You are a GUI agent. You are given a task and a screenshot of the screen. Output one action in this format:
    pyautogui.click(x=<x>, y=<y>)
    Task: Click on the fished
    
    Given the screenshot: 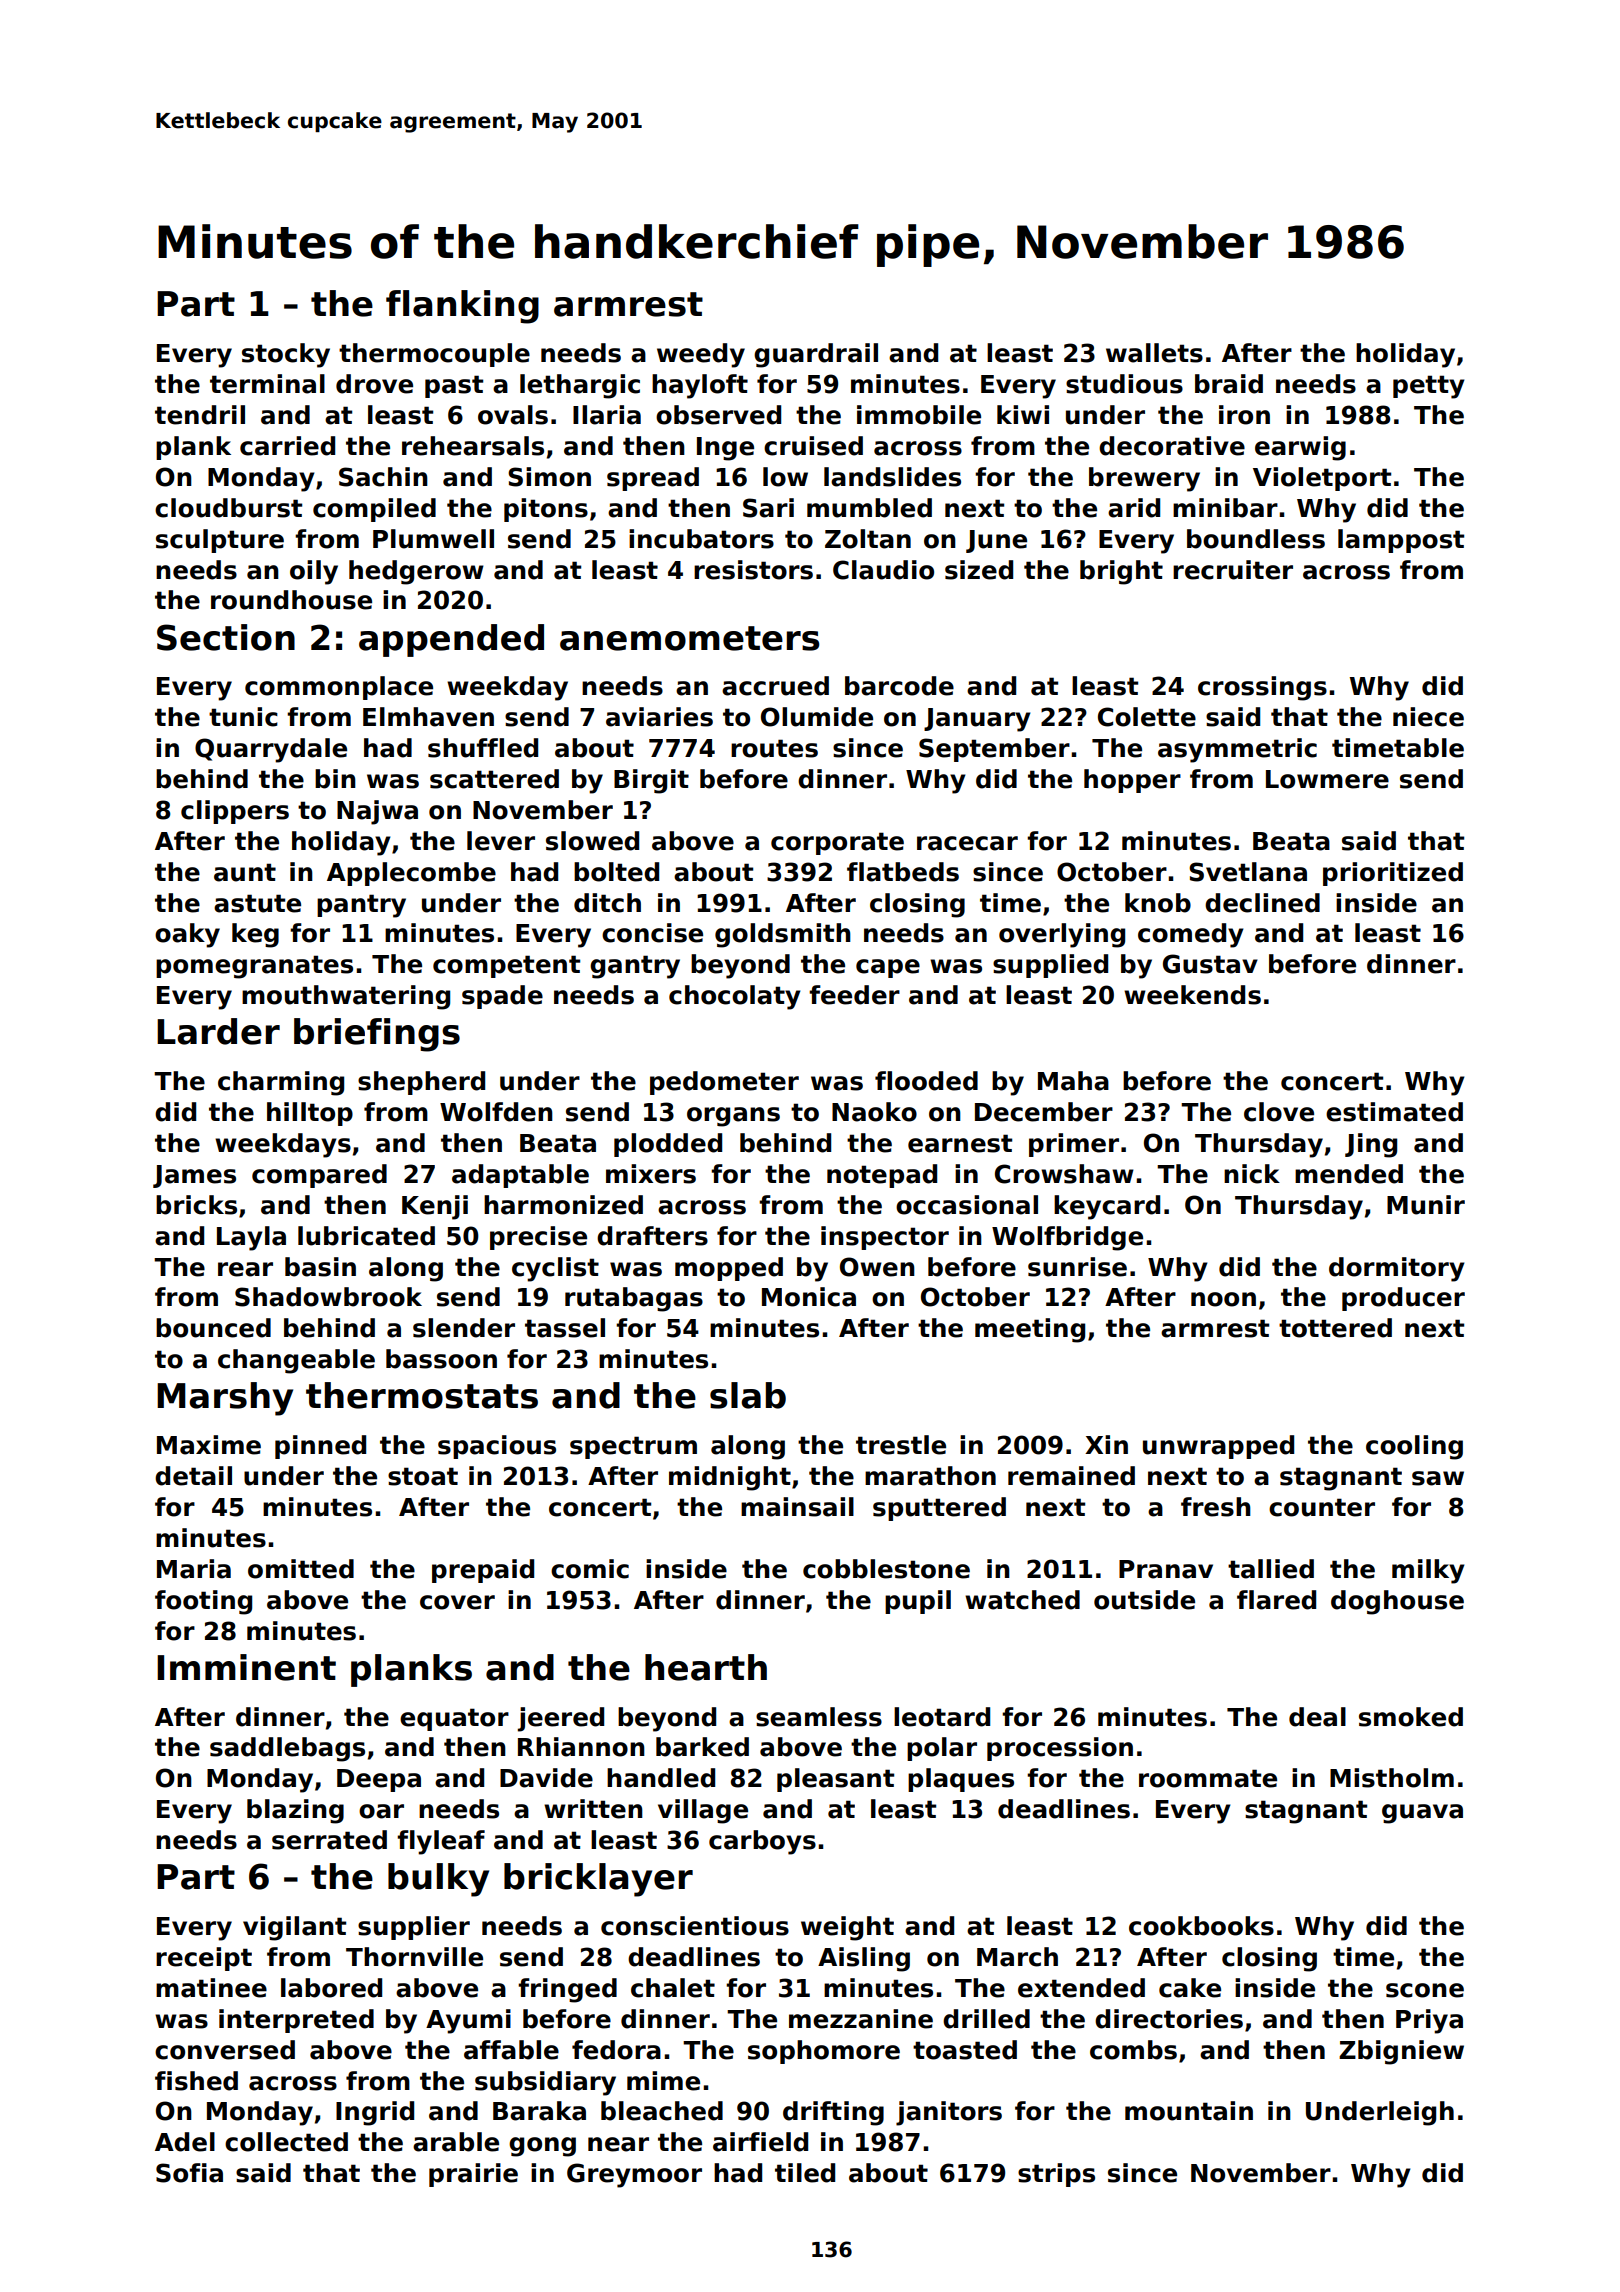 What is the action you would take?
    pyautogui.click(x=196, y=2081)
